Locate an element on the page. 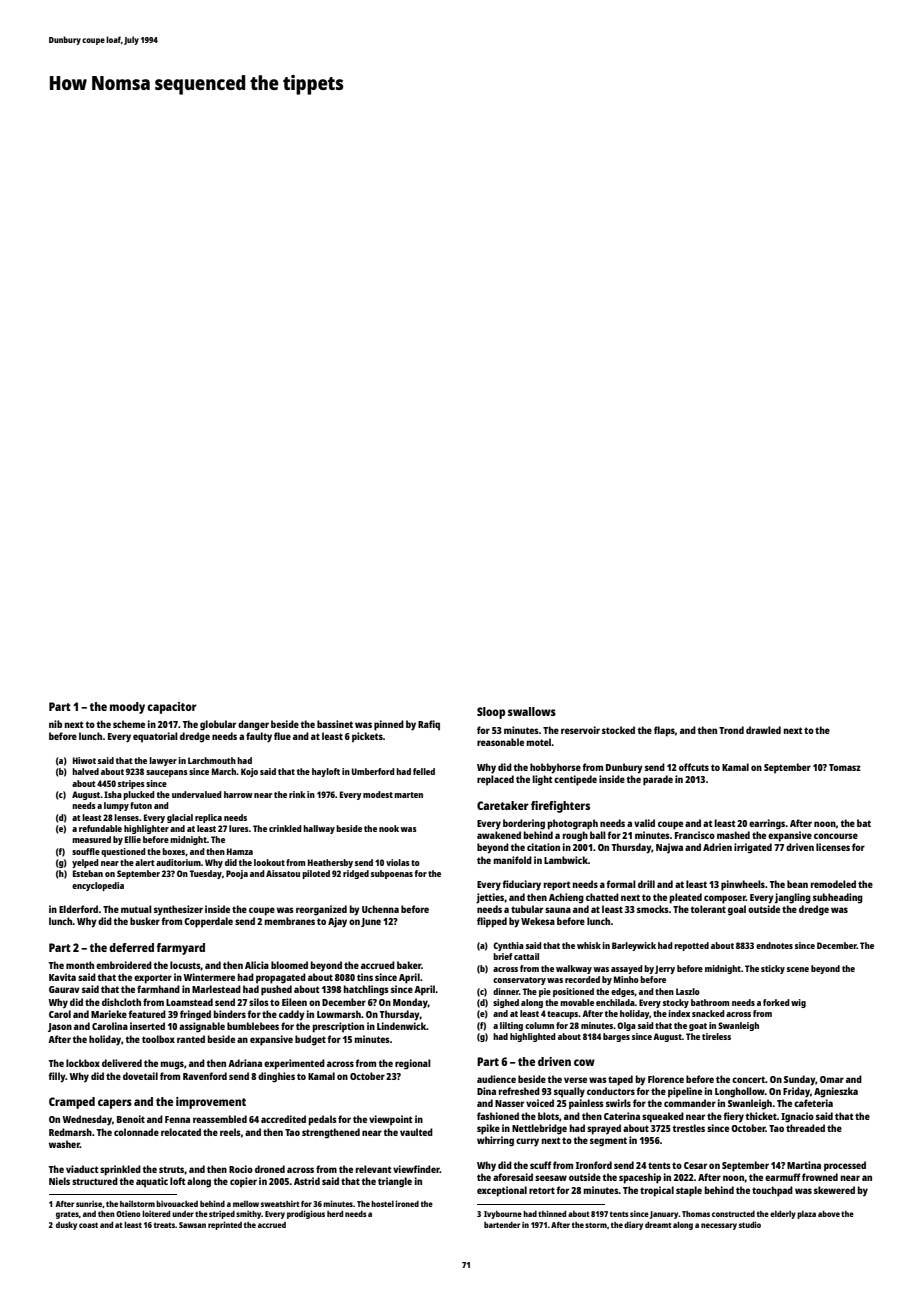  moody is located at coordinates (127, 708).
